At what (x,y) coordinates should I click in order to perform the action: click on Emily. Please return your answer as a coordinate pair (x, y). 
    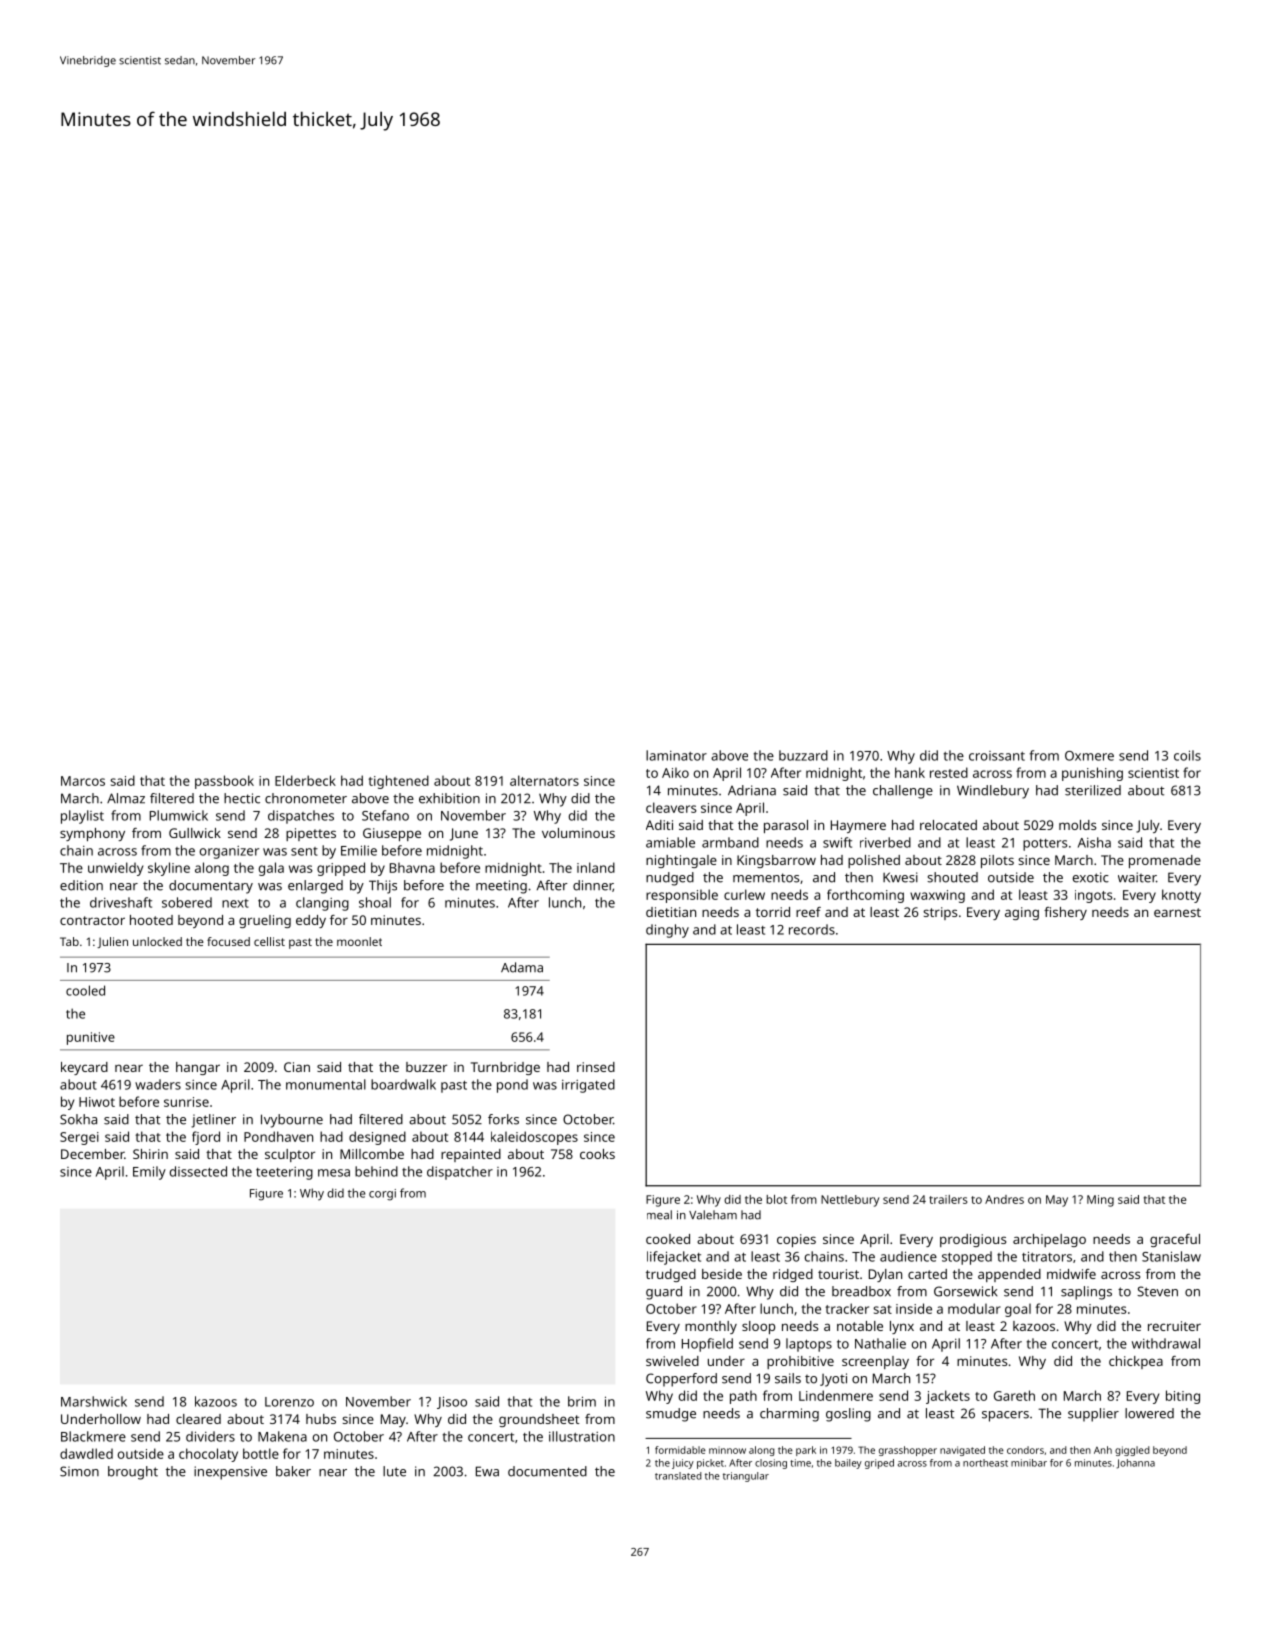
    Looking at the image, I should click on (149, 1173).
